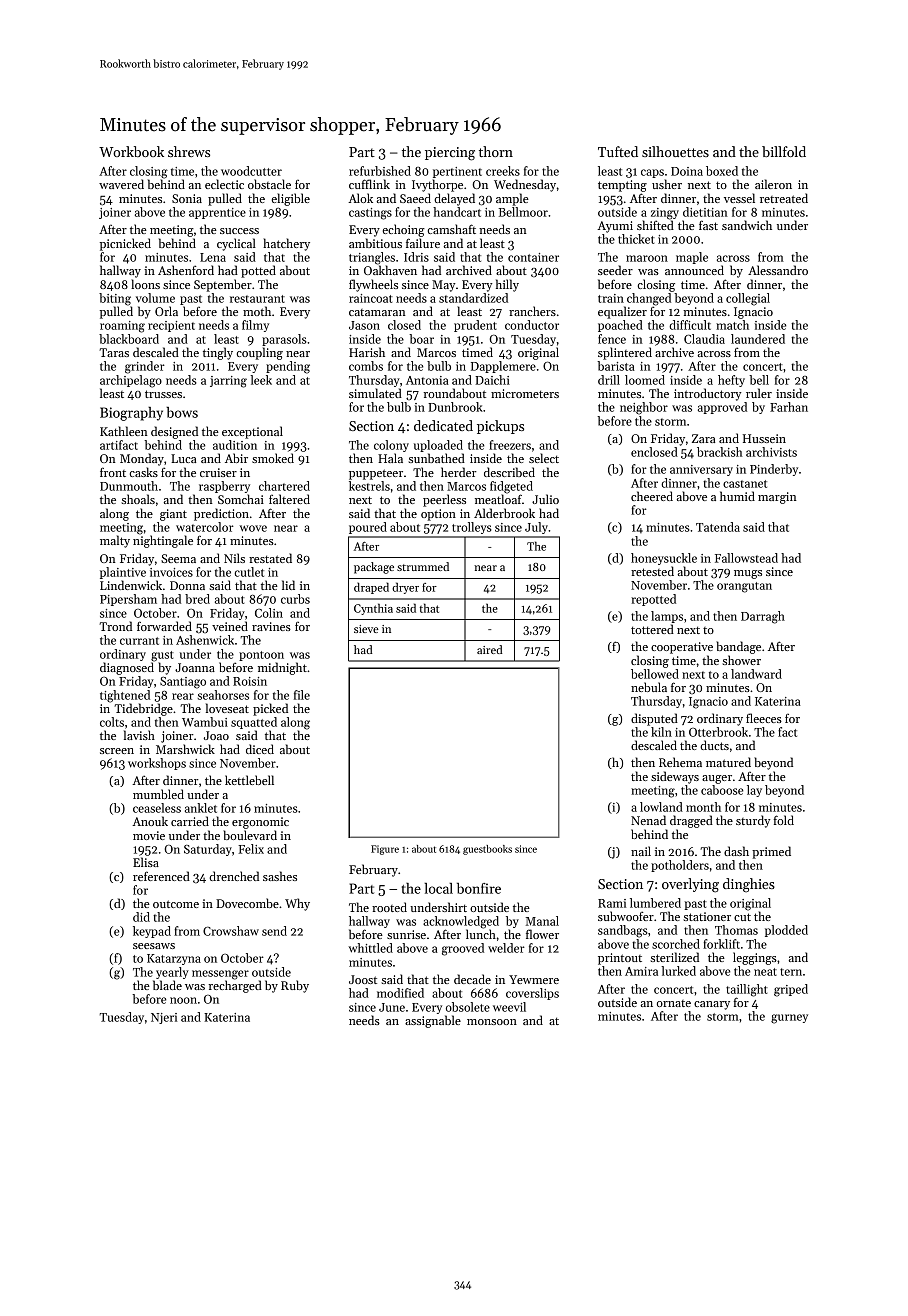 This screenshot has height=1316, width=908. Describe the element at coordinates (389, 907) in the screenshot. I see `rooted` at that location.
